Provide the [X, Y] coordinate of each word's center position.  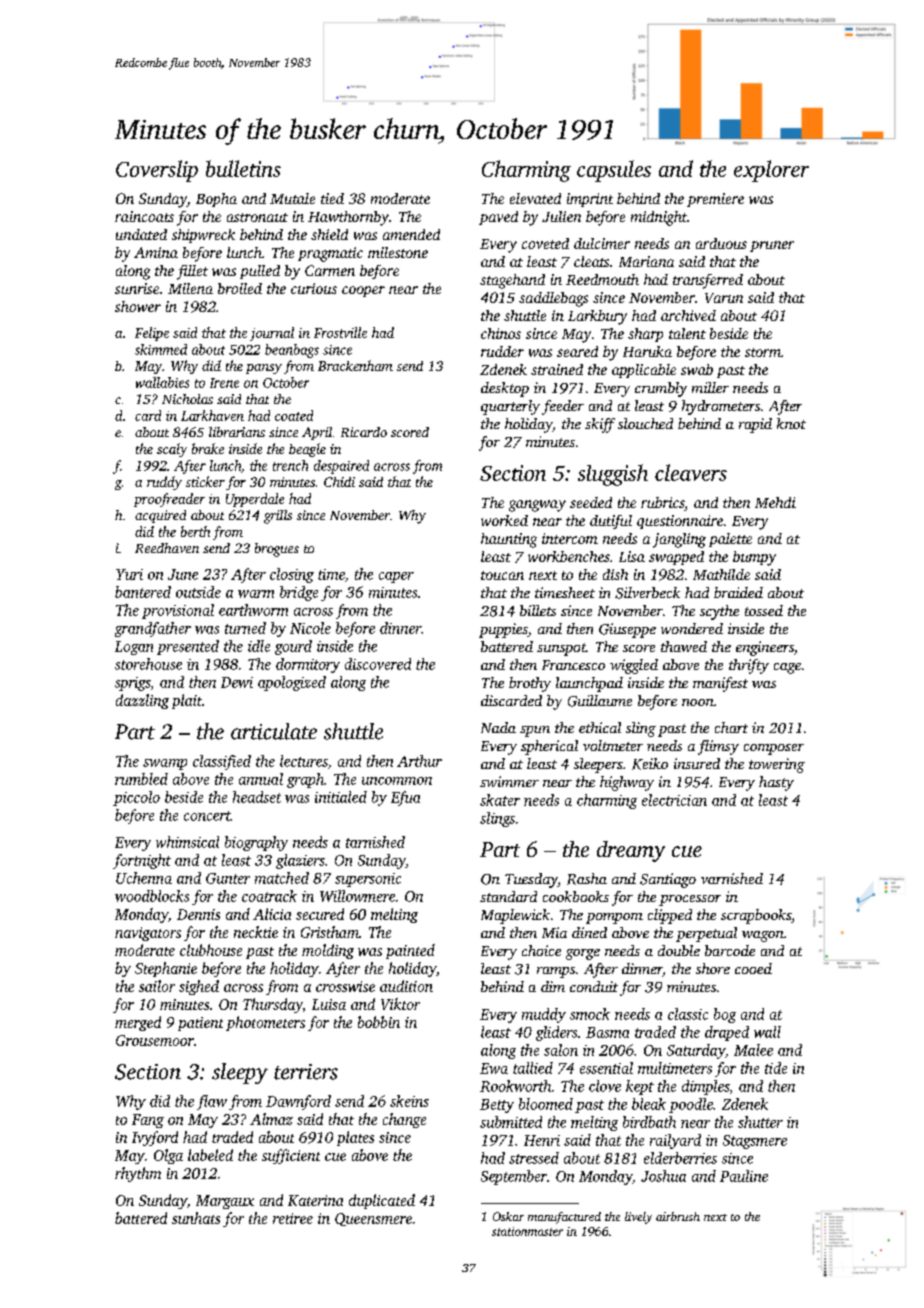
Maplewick [515, 916]
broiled [240, 288]
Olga [168, 1156]
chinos [501, 333]
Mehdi [775, 502]
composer [774, 749]
